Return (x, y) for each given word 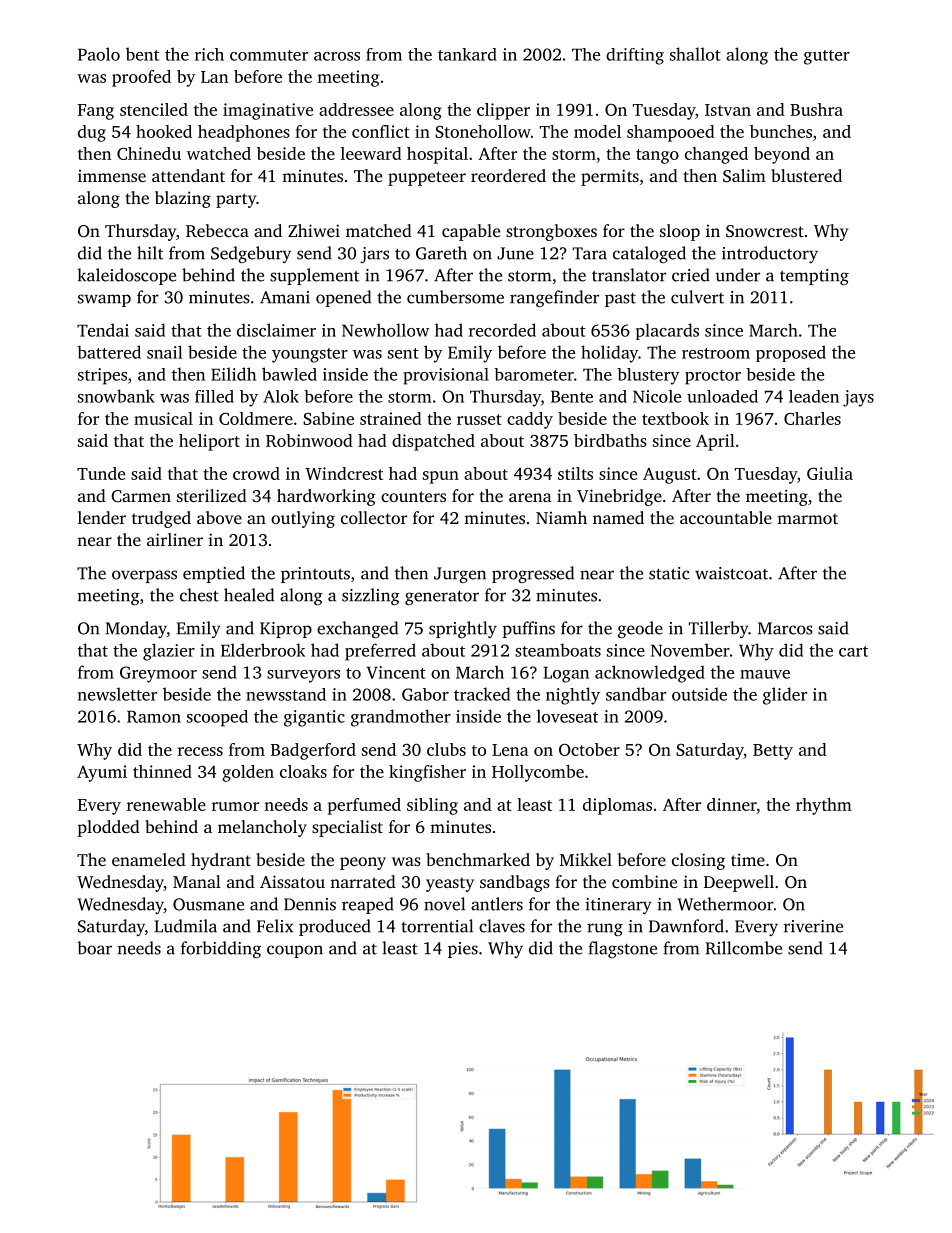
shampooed (671, 133)
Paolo (99, 54)
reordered (508, 175)
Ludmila (185, 926)
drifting (635, 56)
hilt (150, 253)
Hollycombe (538, 773)
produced (335, 927)
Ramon (154, 716)
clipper (503, 111)
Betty (773, 752)
